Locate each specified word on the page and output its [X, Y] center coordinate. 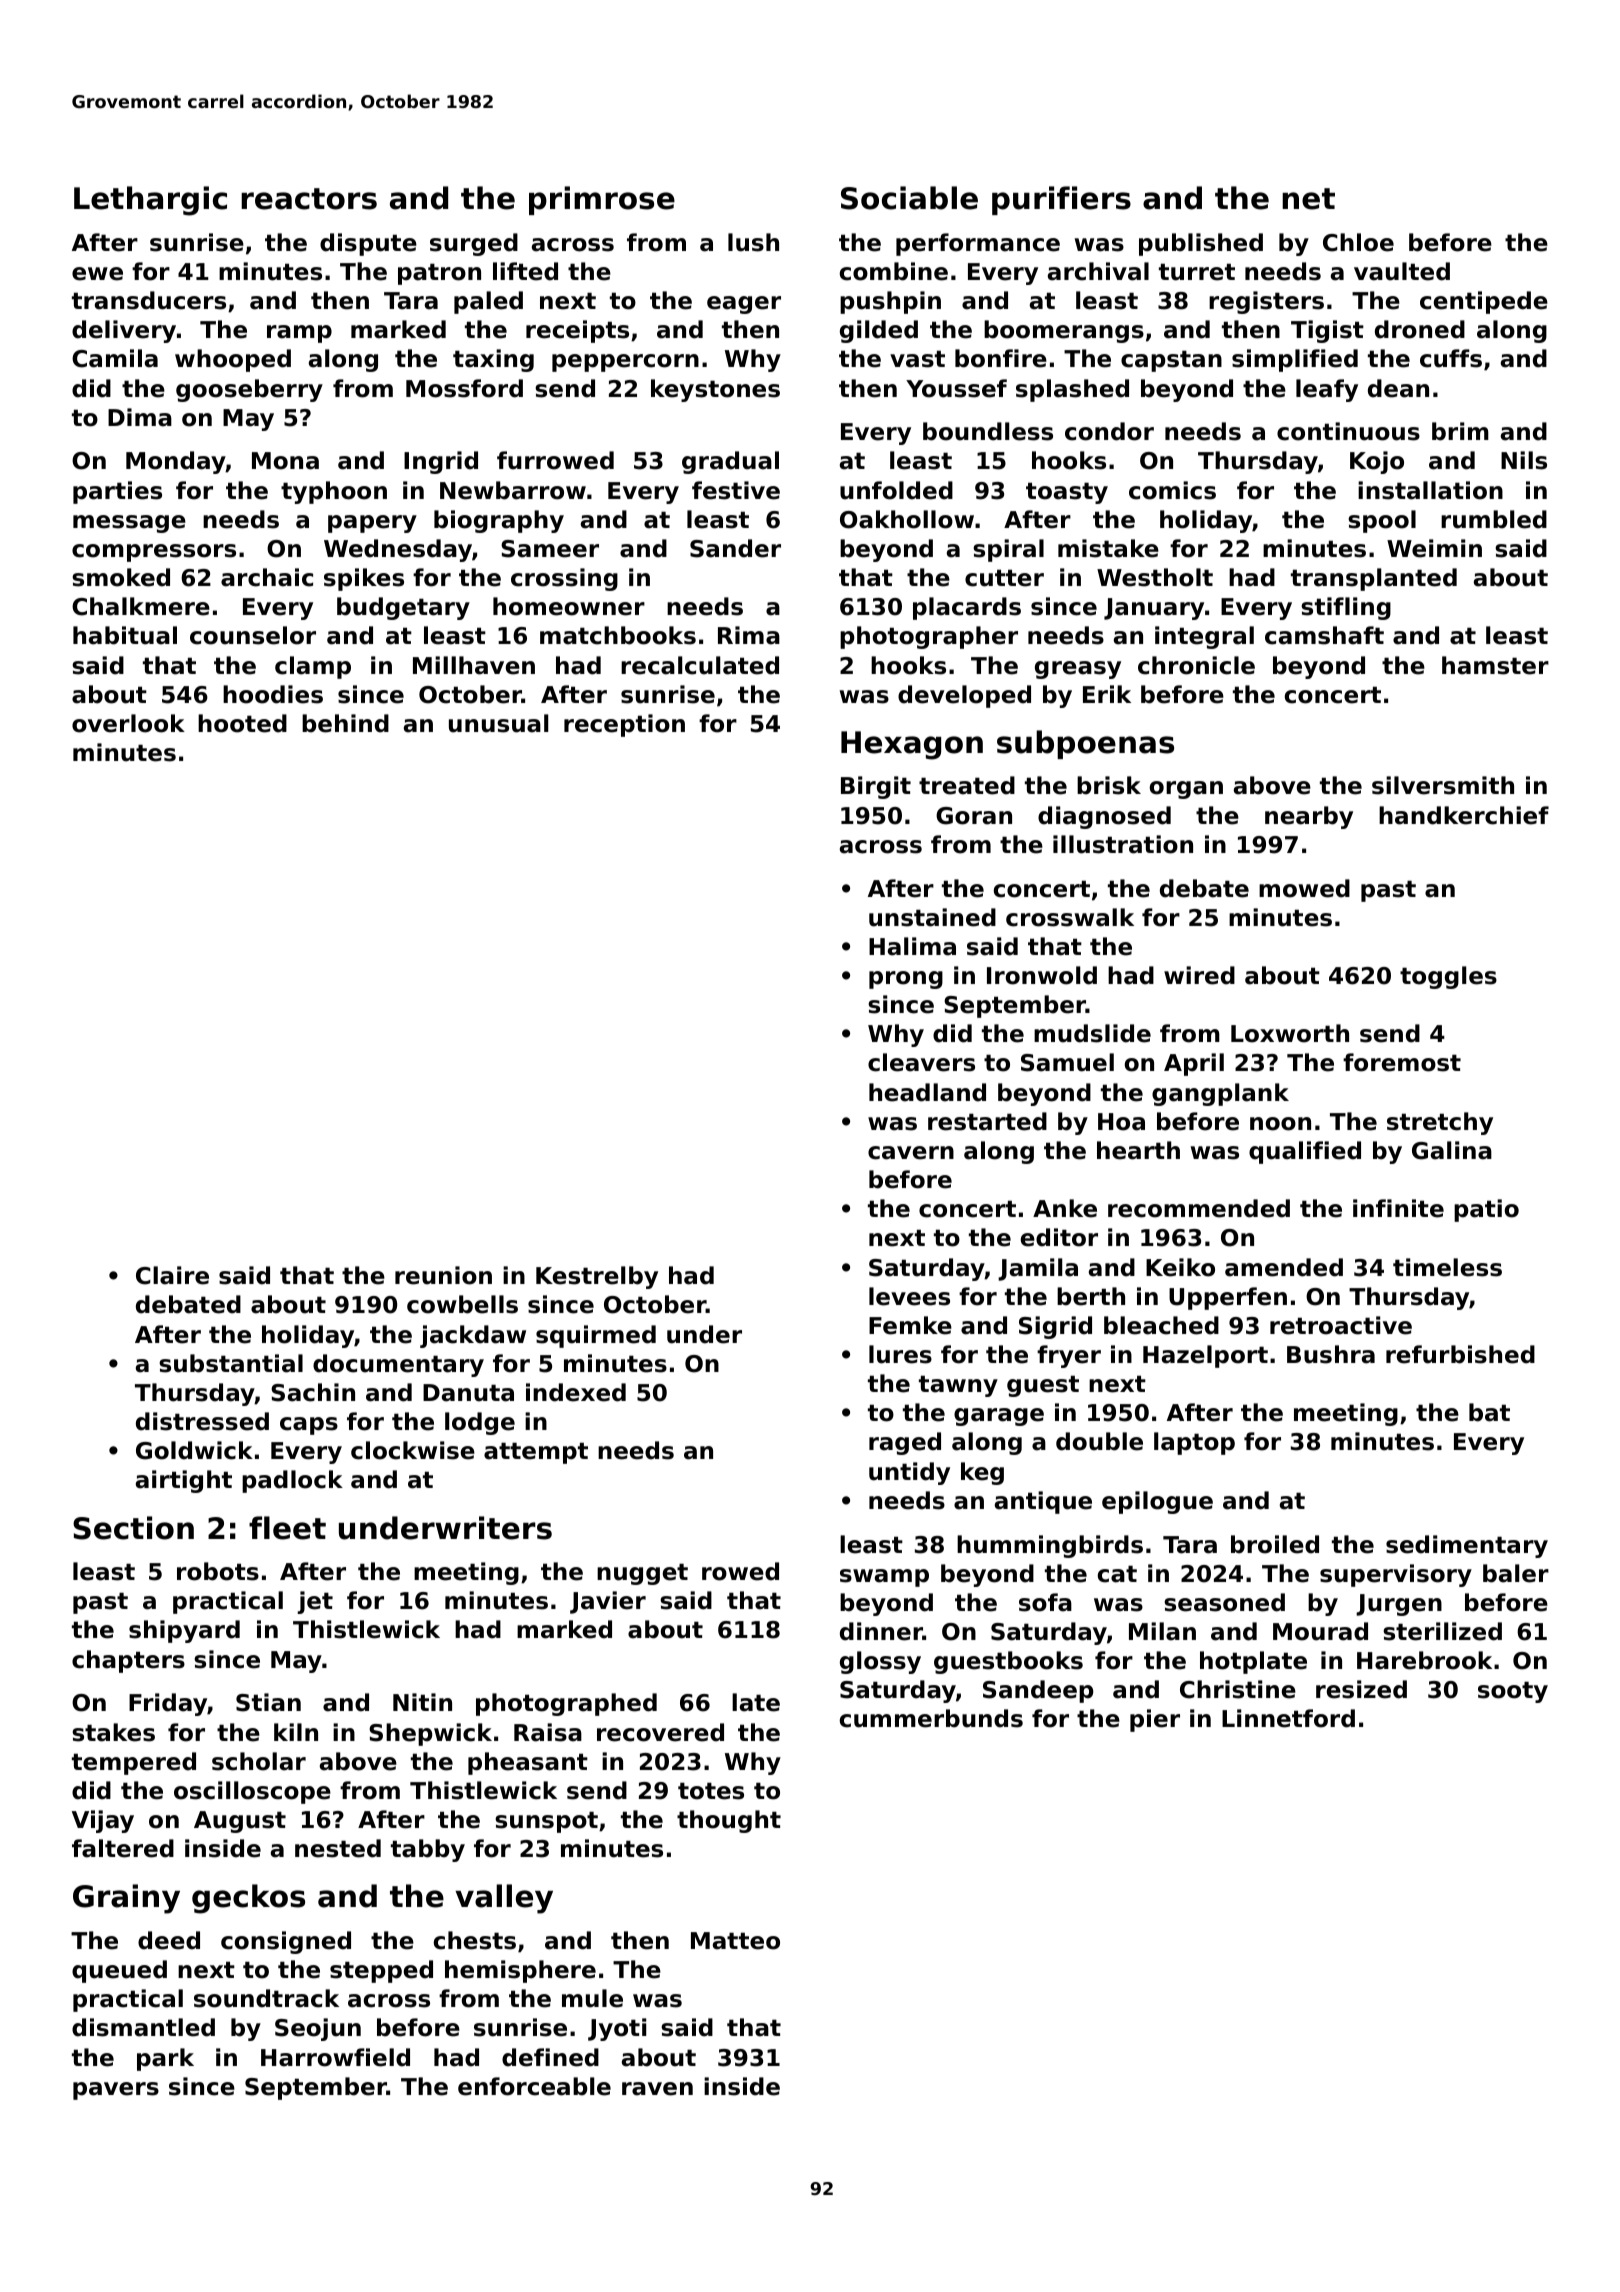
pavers [116, 2091]
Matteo [735, 1941]
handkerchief [1464, 815]
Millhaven [474, 665]
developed [964, 696]
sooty [1513, 1692]
